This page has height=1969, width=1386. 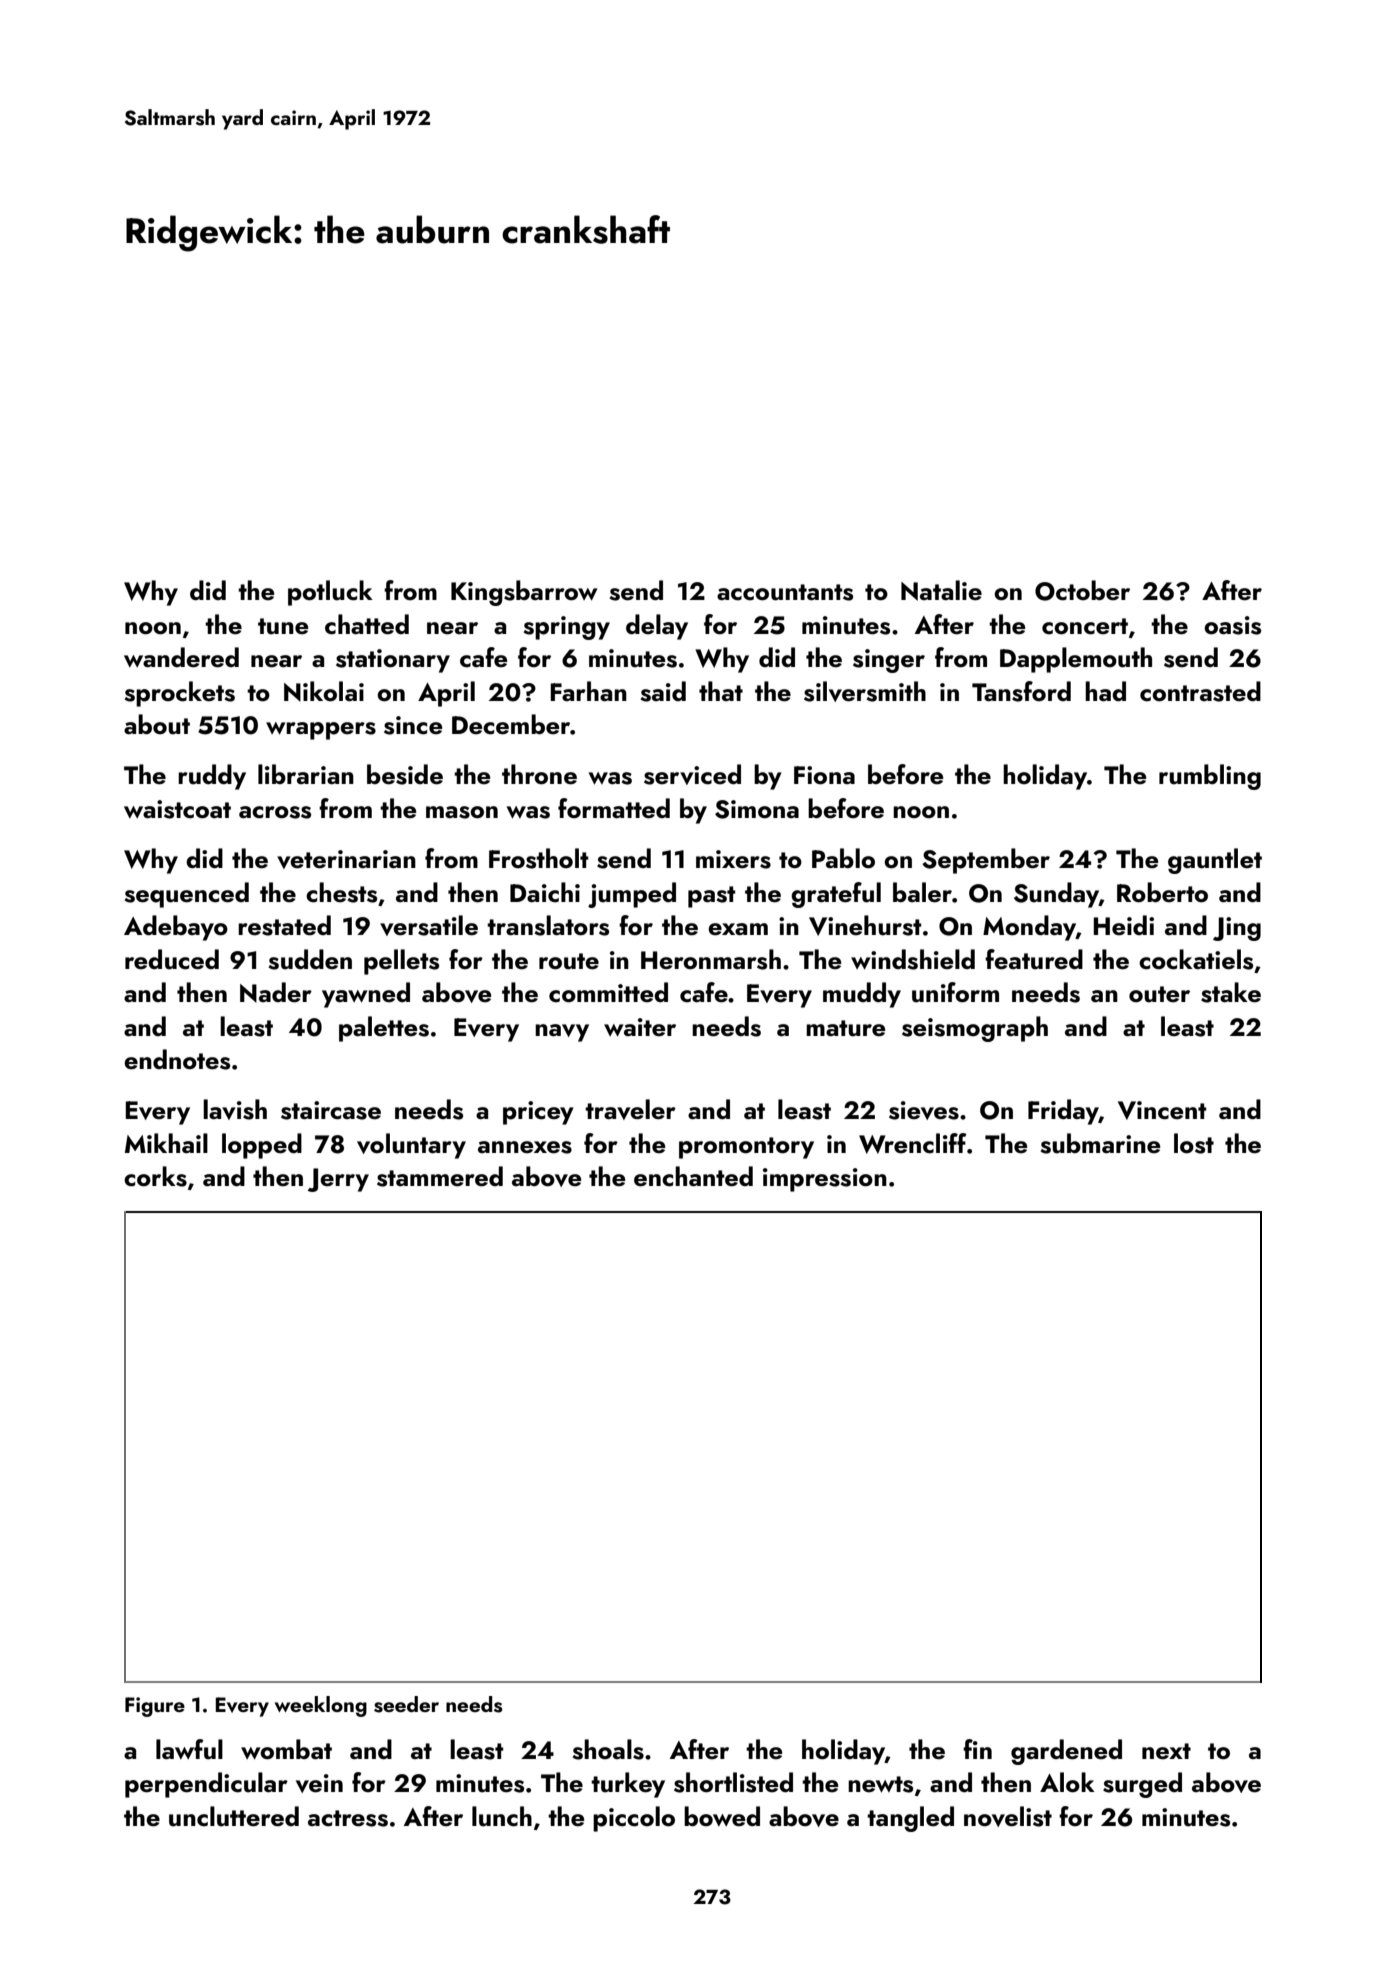 I want to click on Tansford, so click(x=1021, y=691).
